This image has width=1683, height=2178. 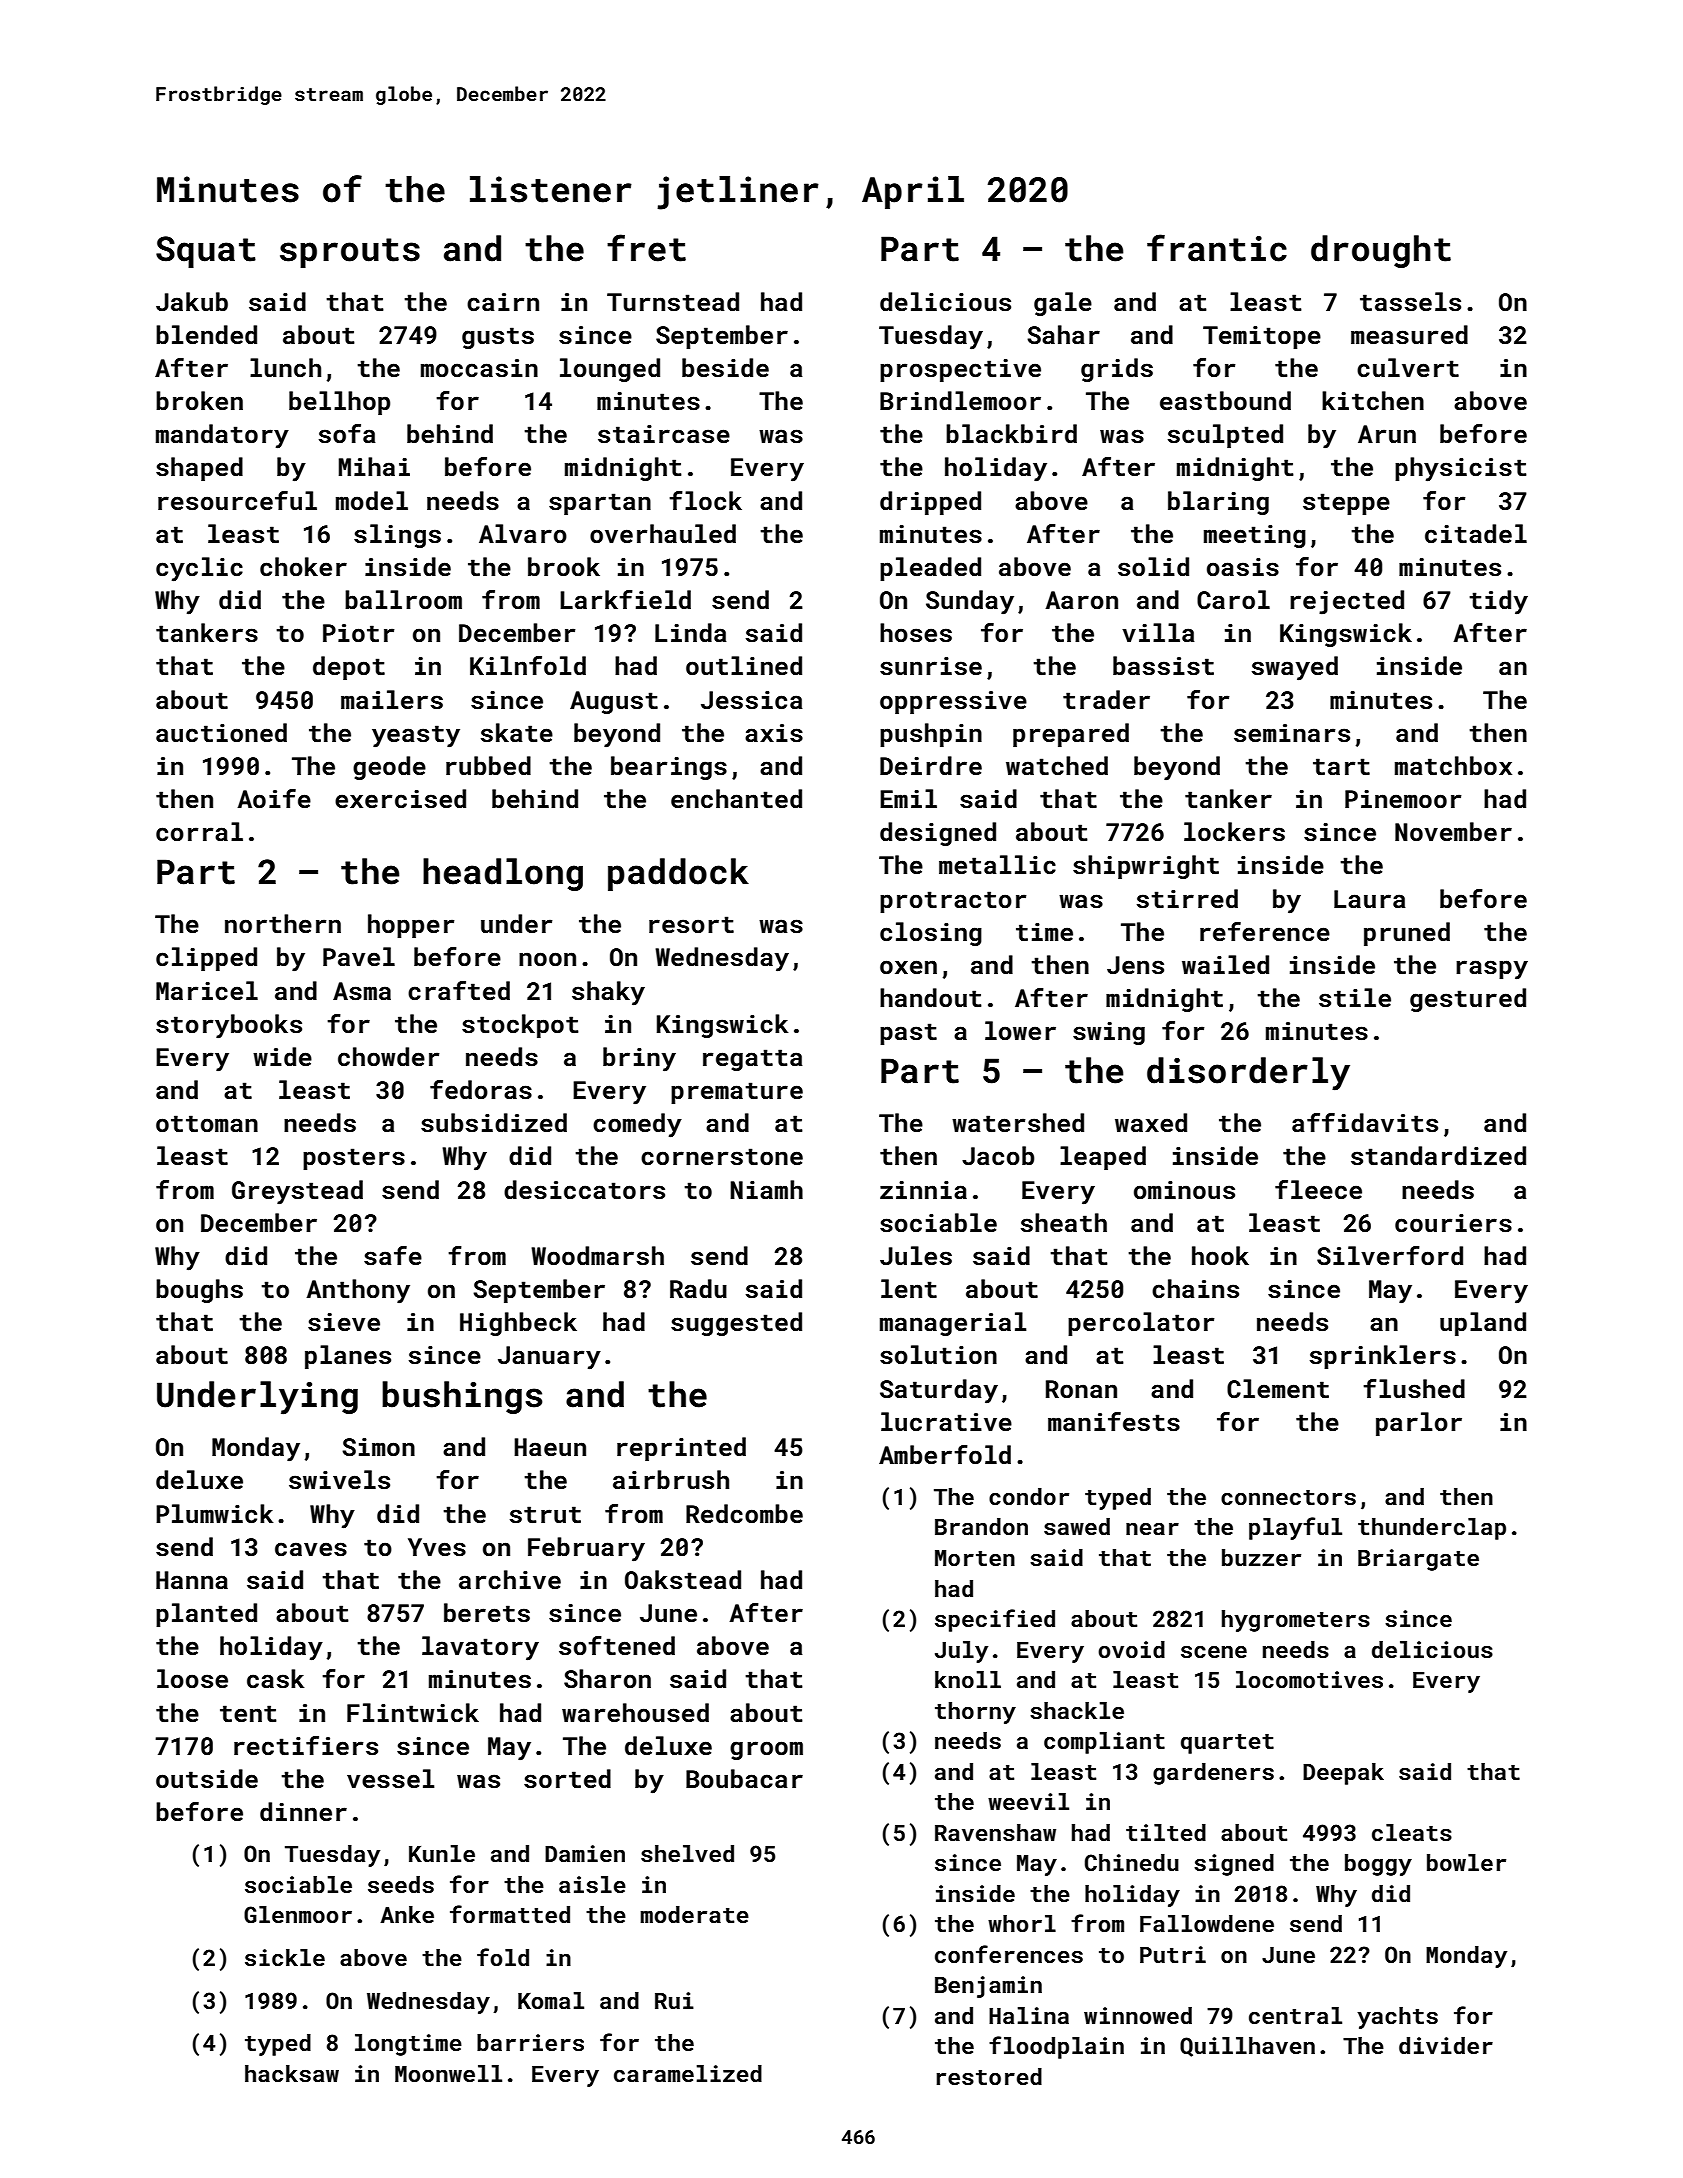 I want to click on enchanted, so click(x=736, y=799).
